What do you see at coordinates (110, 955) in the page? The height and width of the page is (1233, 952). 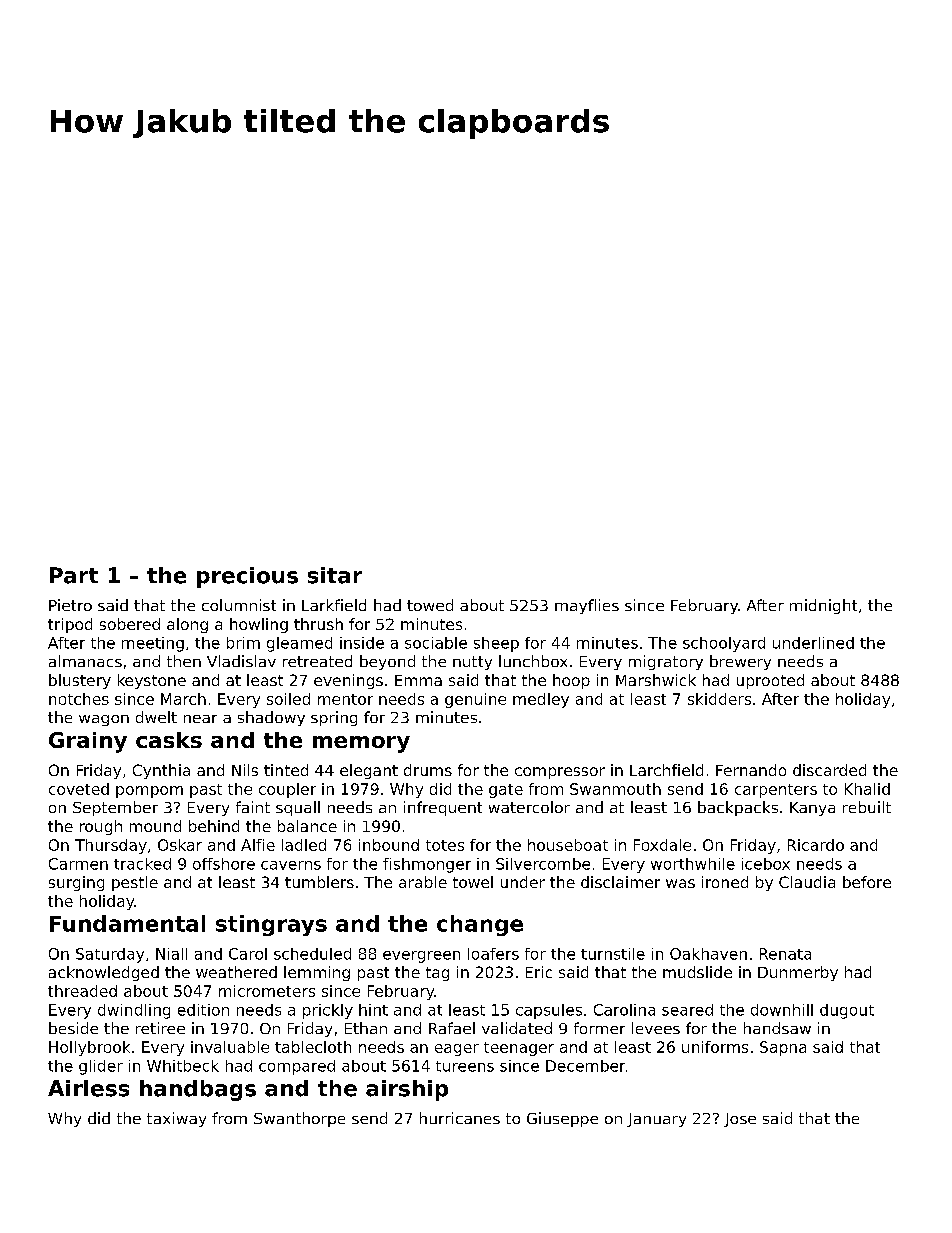 I see `Saturday` at bounding box center [110, 955].
